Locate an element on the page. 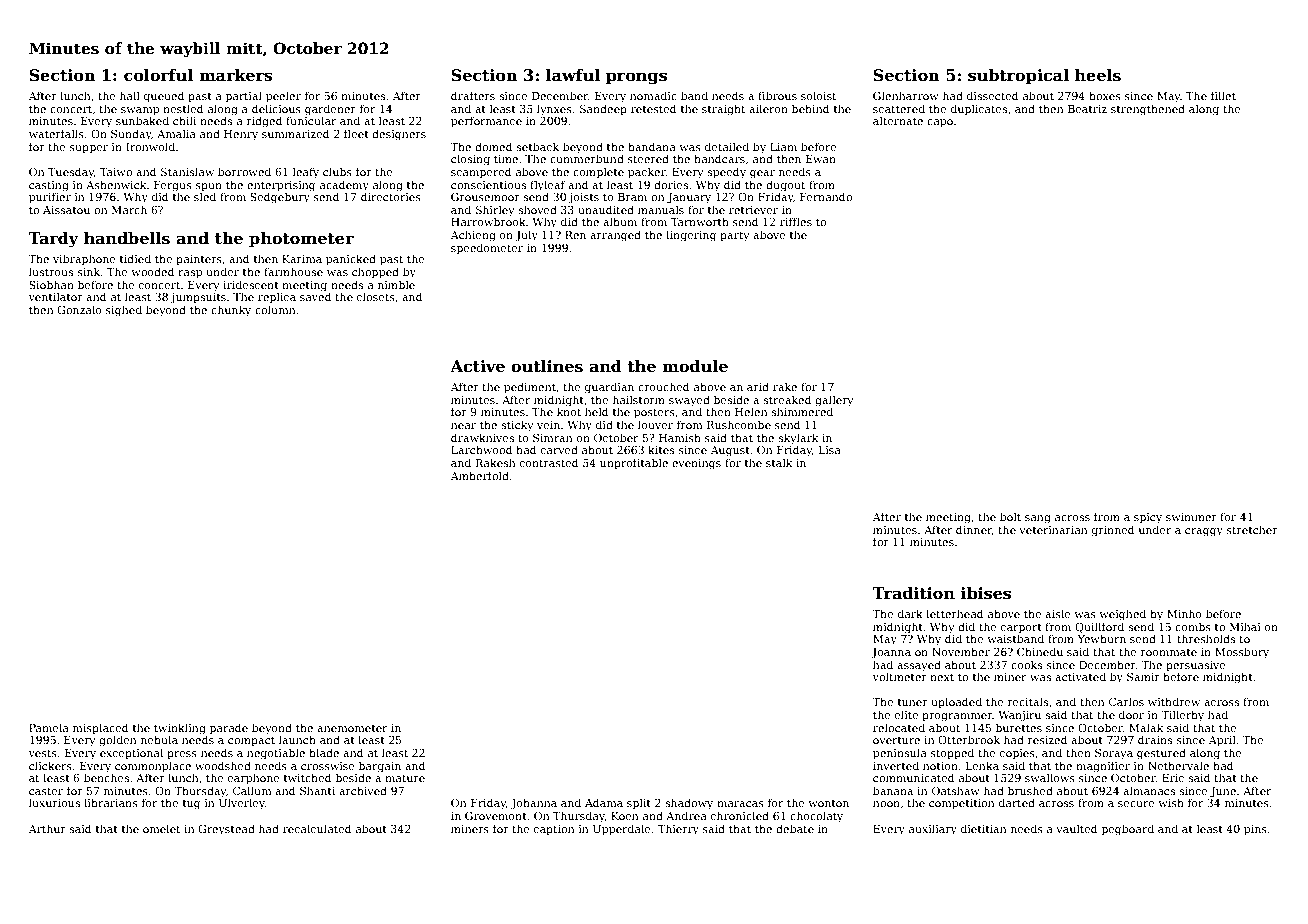  Amberfold is located at coordinates (480, 475).
